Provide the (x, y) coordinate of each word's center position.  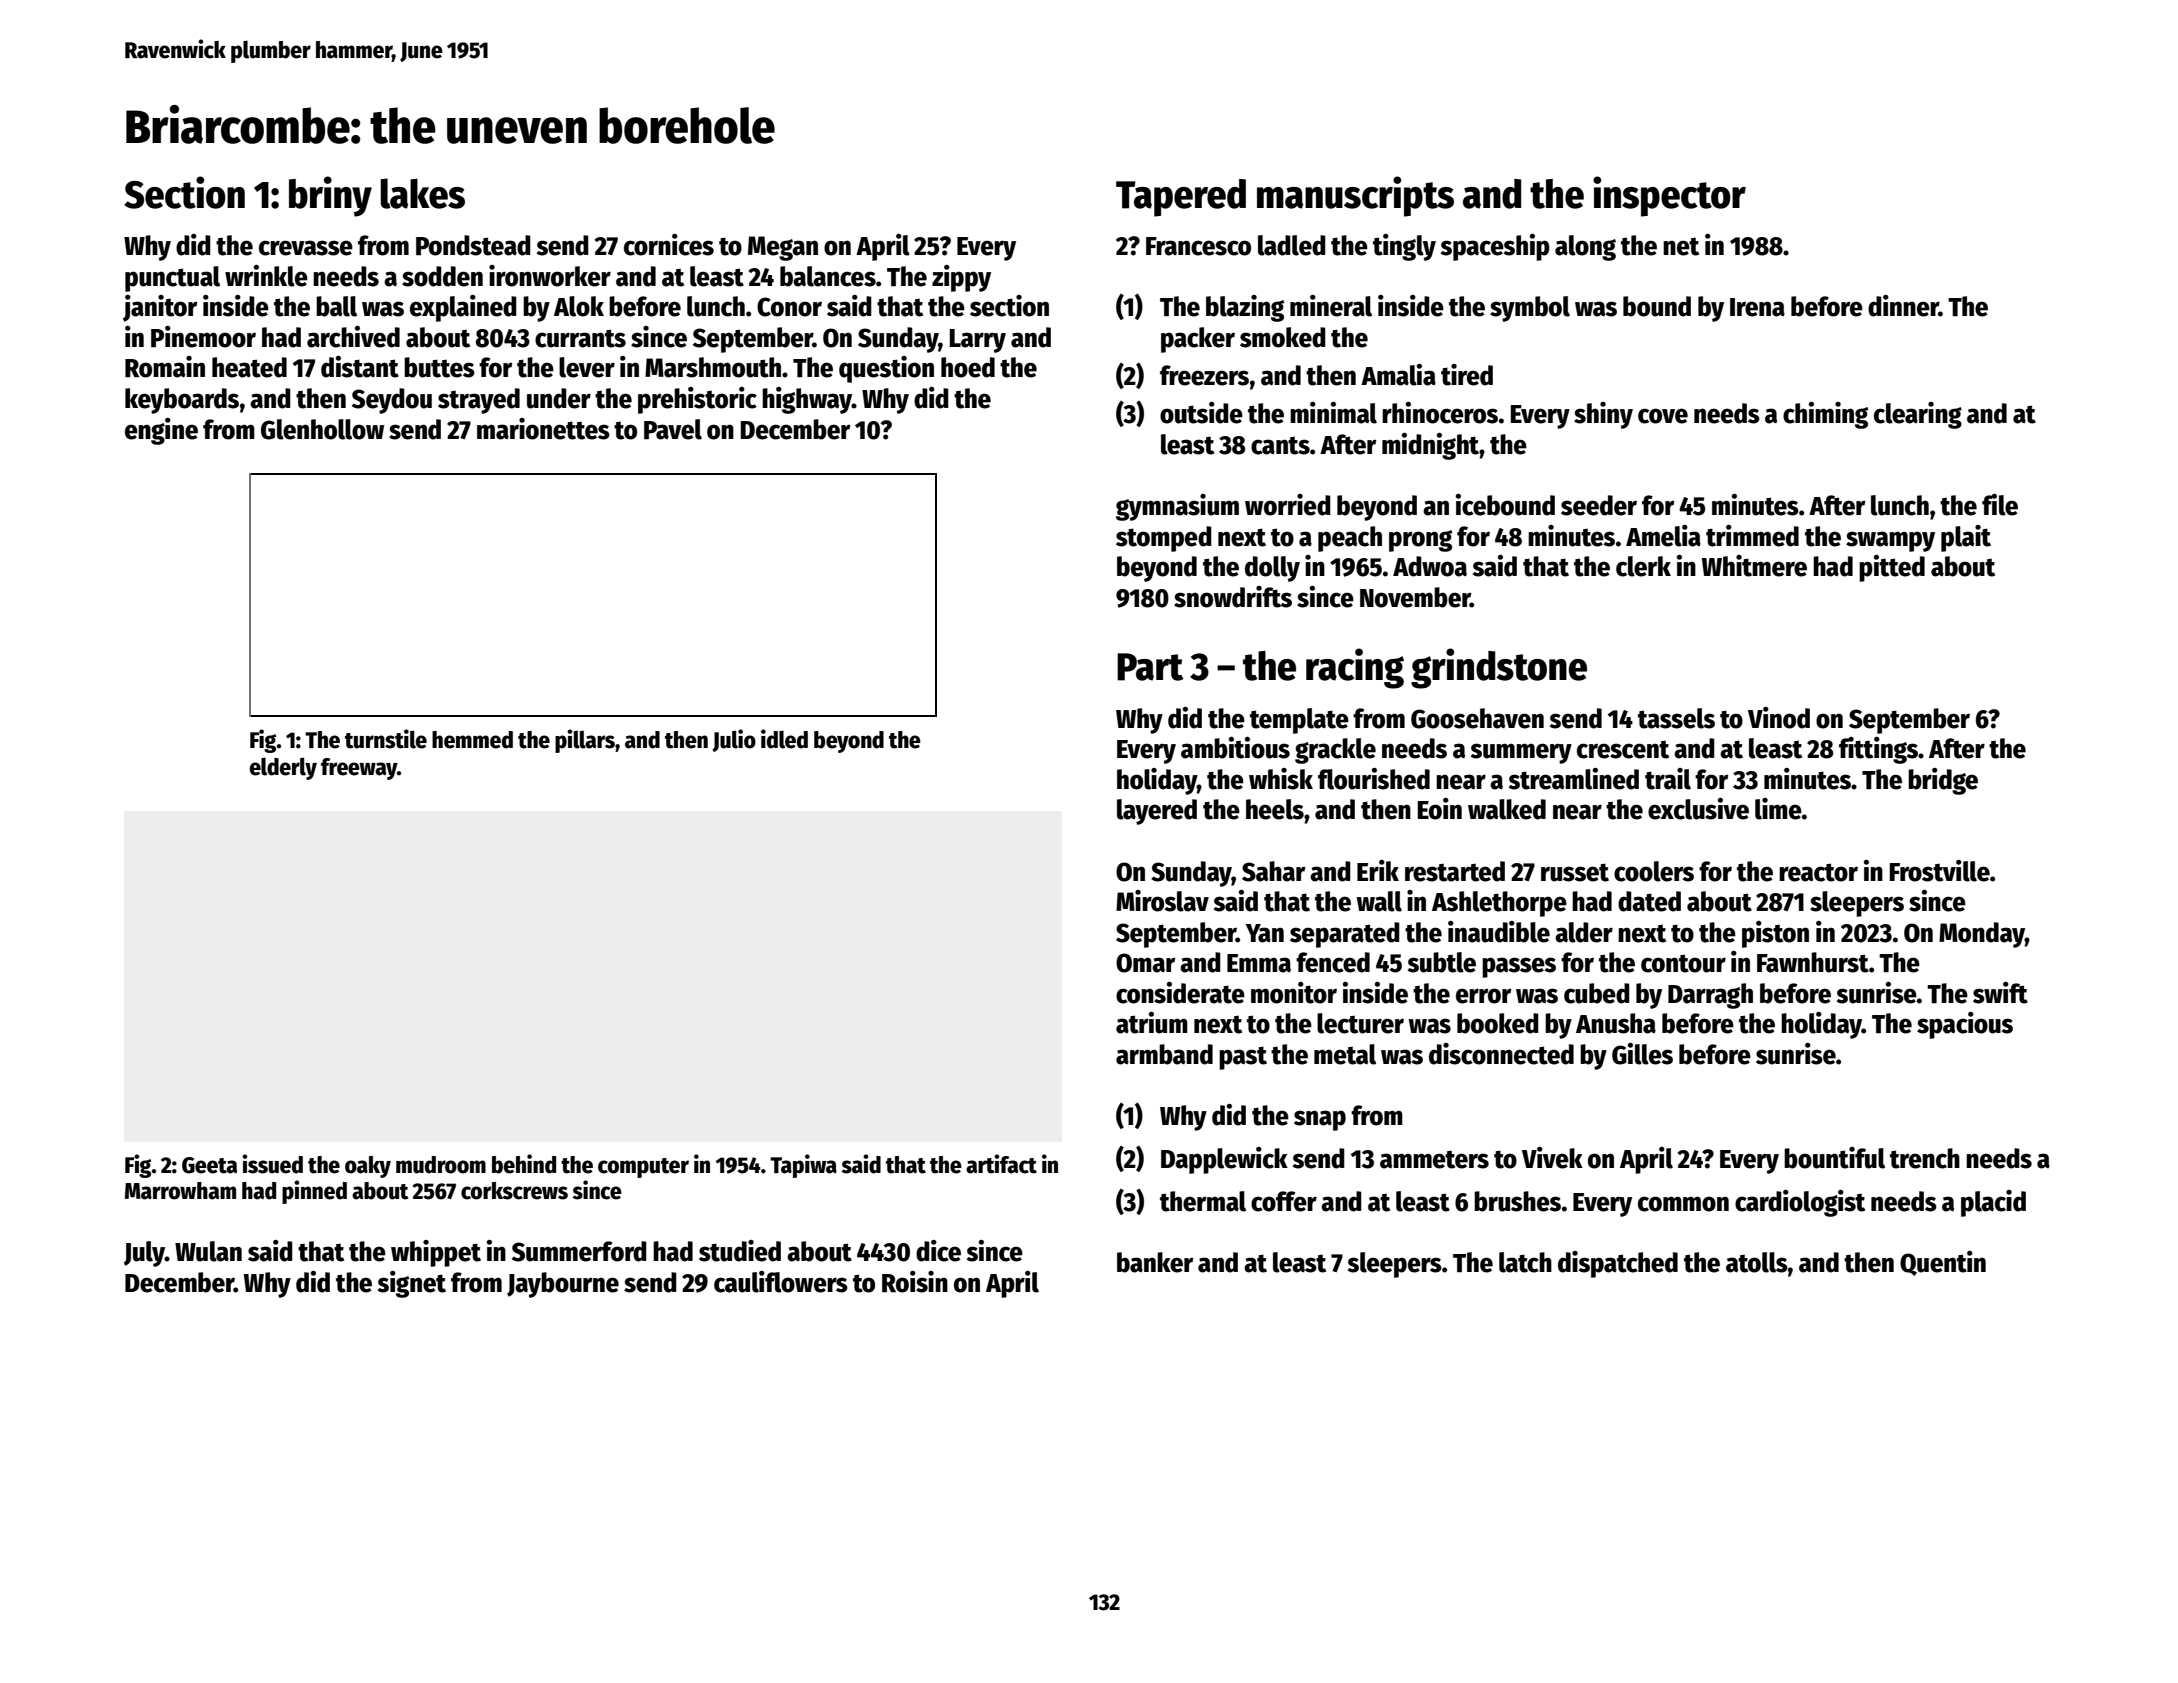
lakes (422, 193)
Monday (1982, 935)
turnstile (386, 739)
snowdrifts (1233, 597)
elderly (283, 768)
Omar (1145, 963)
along (1585, 248)
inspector (1669, 196)
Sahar (1273, 871)
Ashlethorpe (1499, 904)
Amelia (1663, 536)
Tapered (1181, 198)
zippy (961, 278)
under (559, 398)
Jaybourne (563, 1285)
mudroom (441, 1165)
